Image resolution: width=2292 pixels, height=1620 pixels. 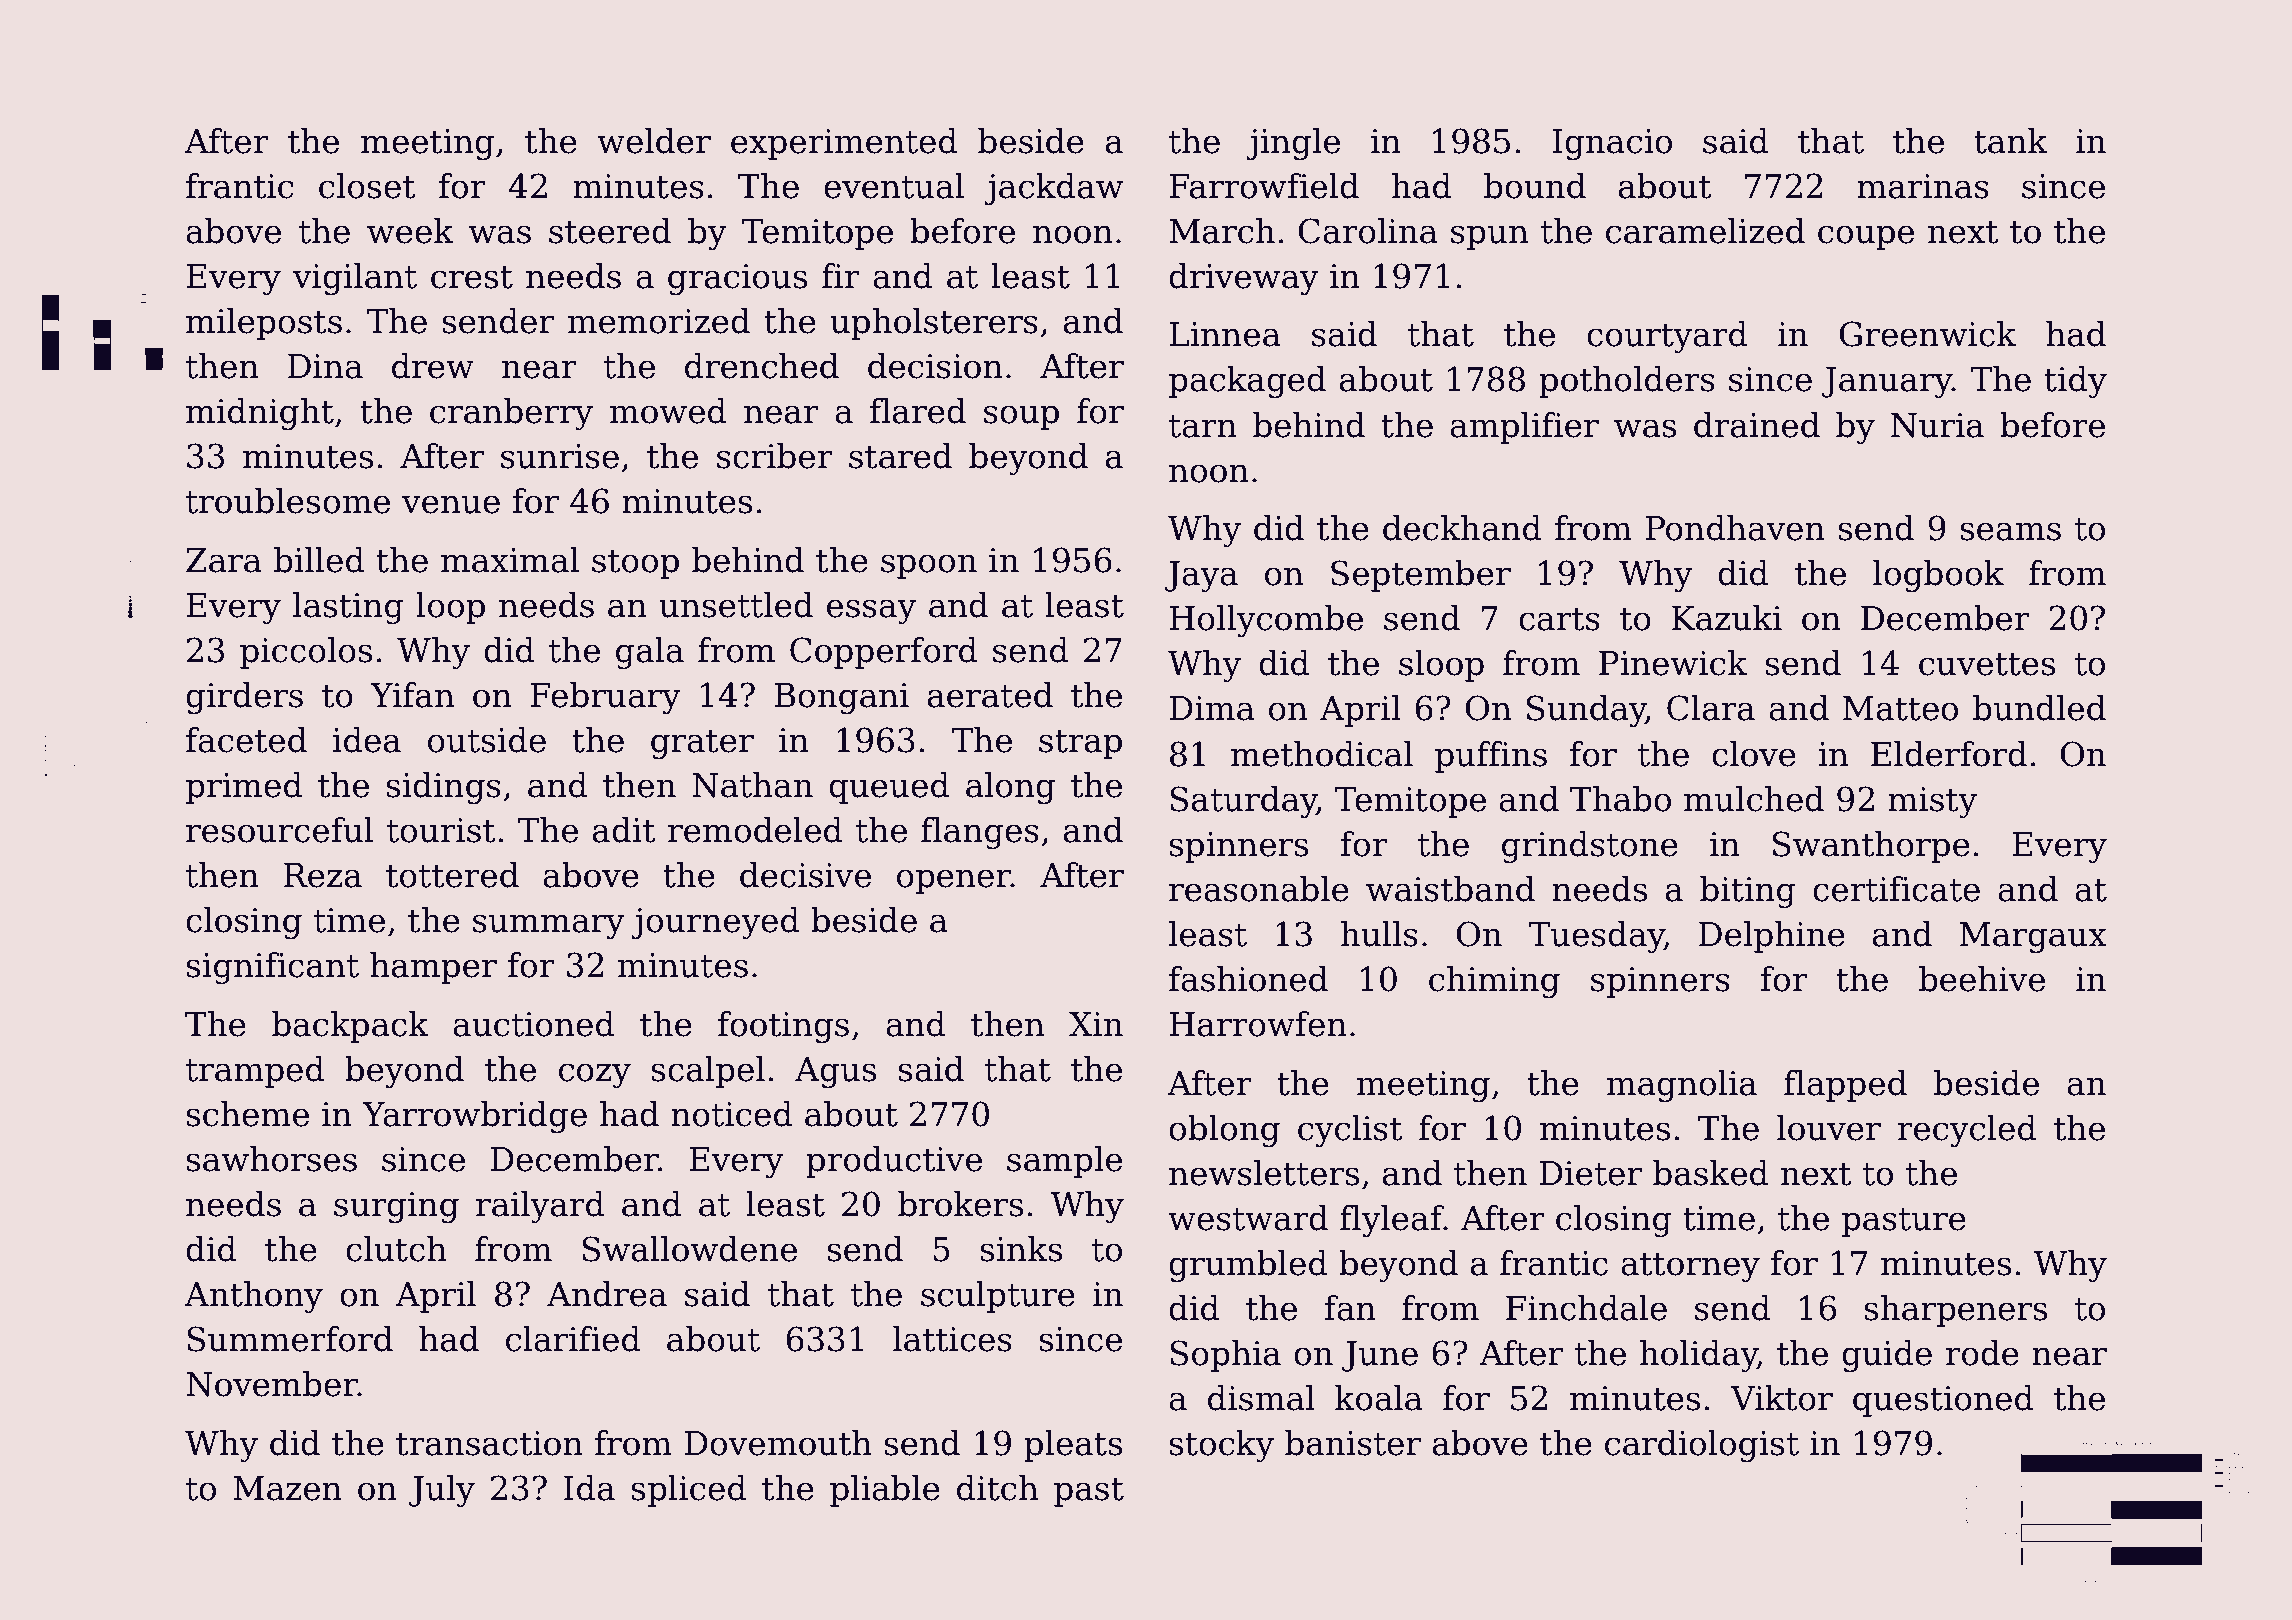 I want to click on Elderford, so click(x=1949, y=754).
